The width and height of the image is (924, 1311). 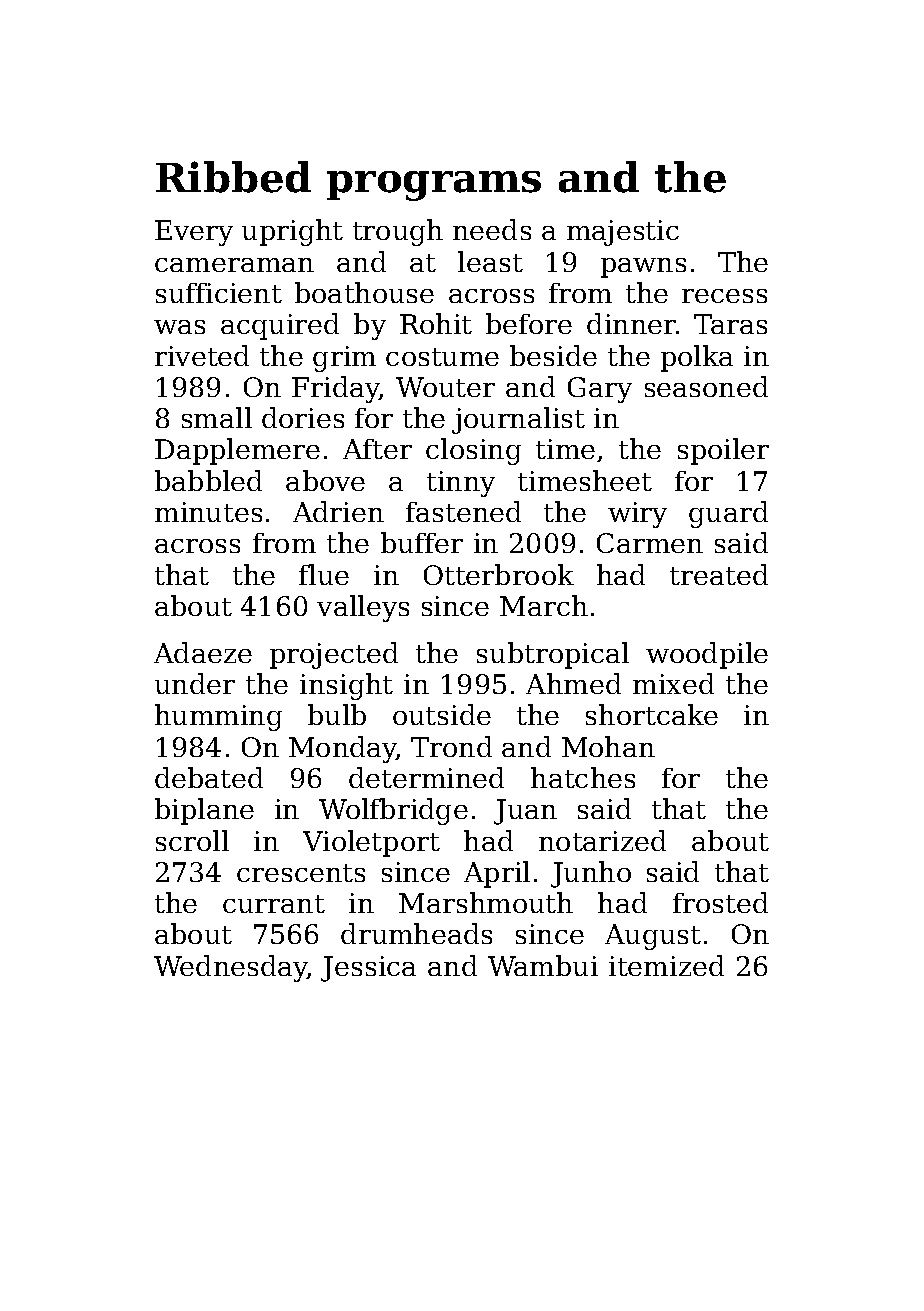 What do you see at coordinates (730, 324) in the image?
I see `Taras` at bounding box center [730, 324].
